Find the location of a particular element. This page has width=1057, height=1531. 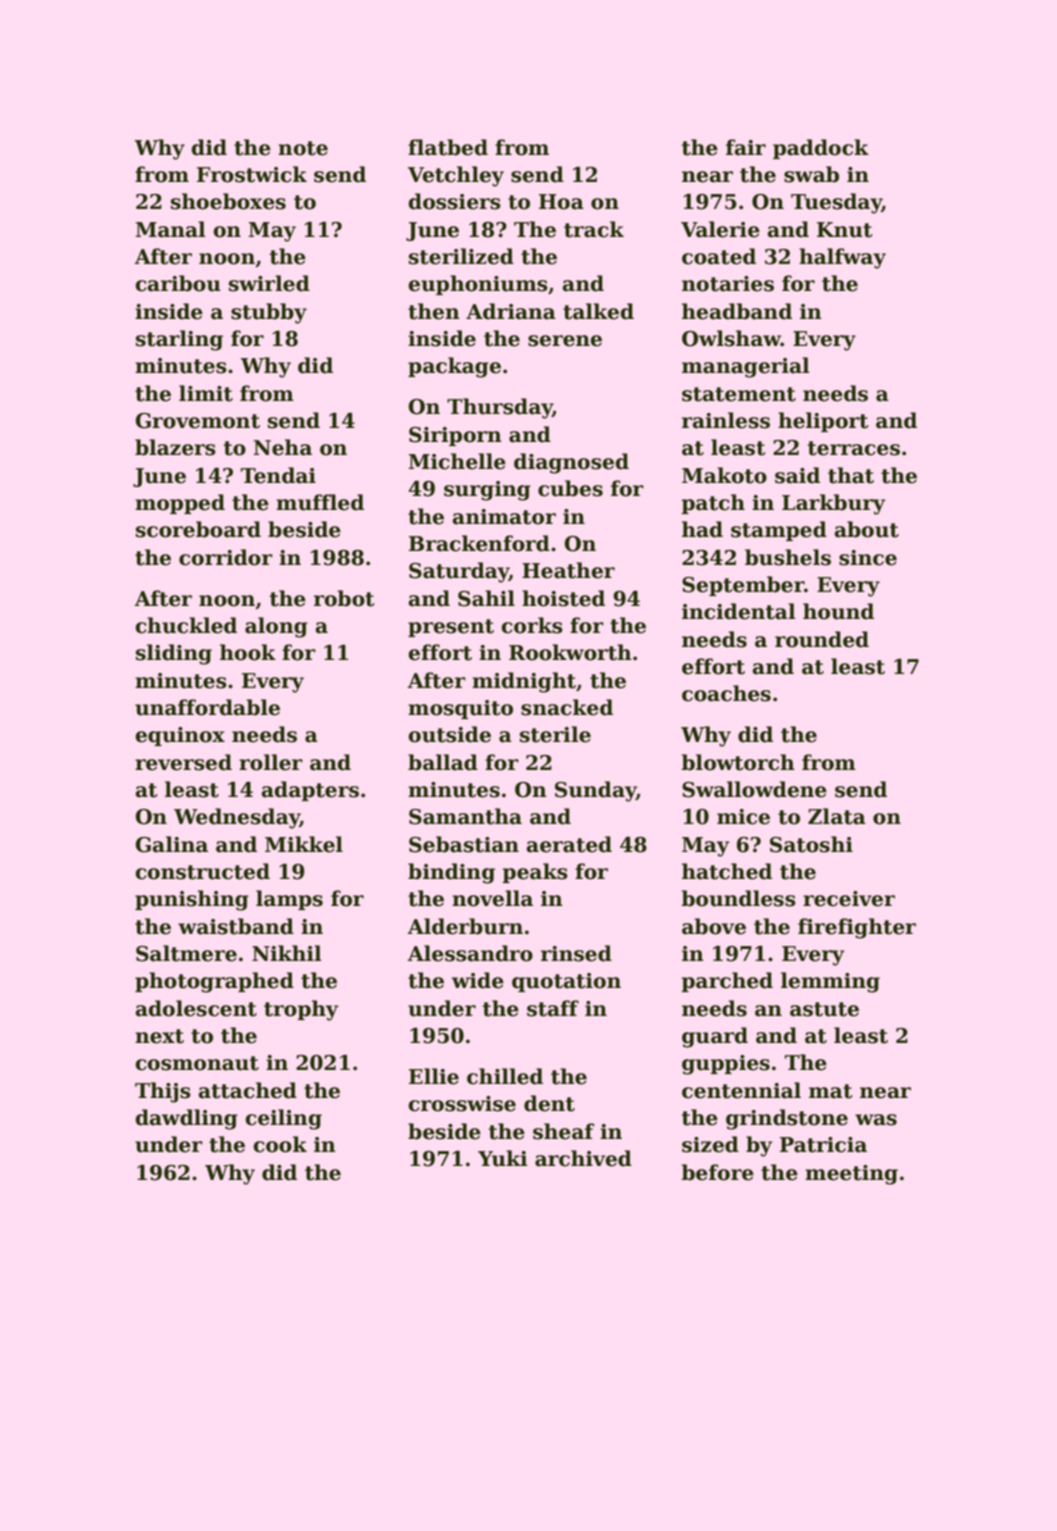

limit is located at coordinates (206, 393).
